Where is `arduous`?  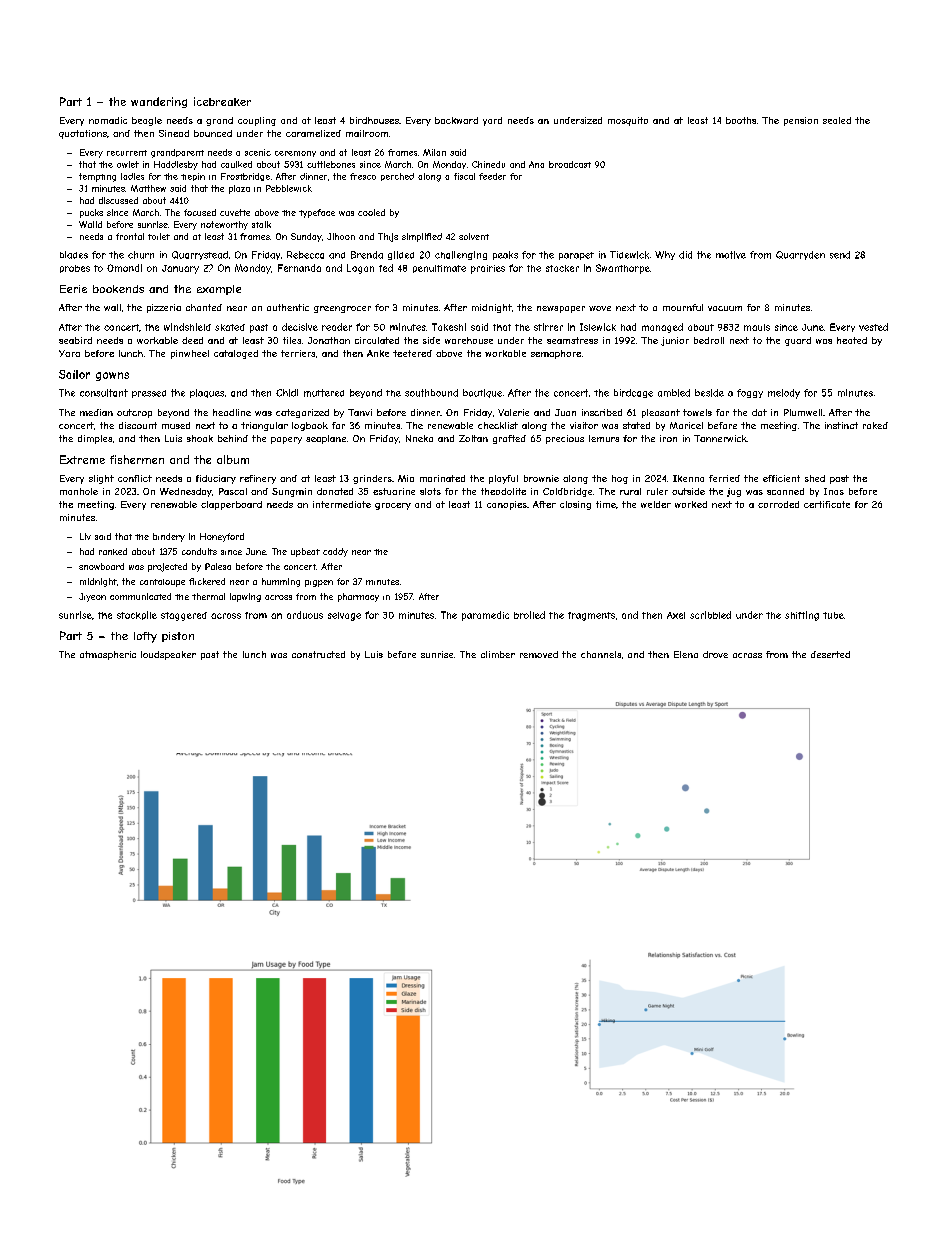
arduous is located at coordinates (305, 615).
